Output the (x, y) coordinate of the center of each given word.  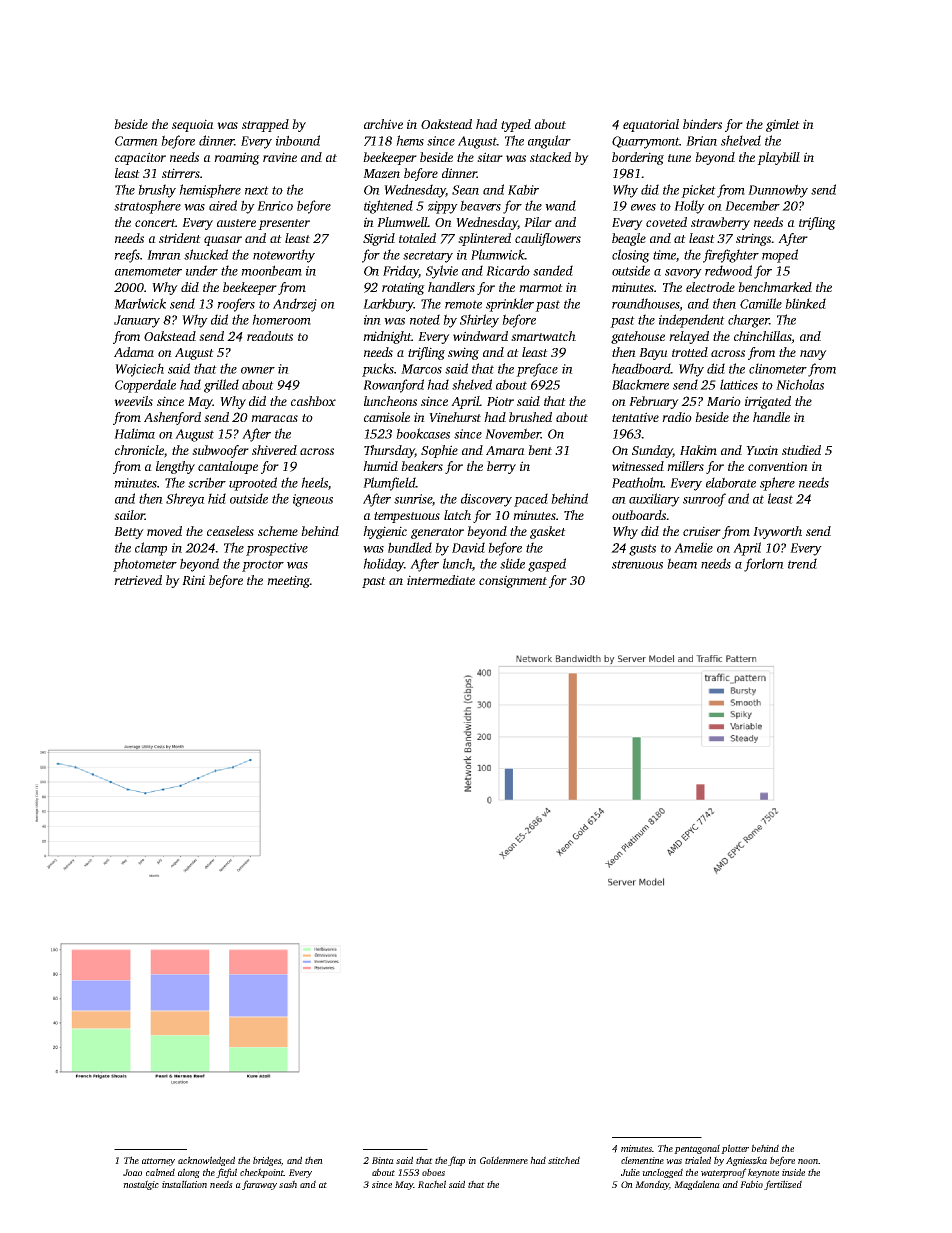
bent (540, 450)
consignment (513, 581)
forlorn (764, 565)
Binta (383, 1160)
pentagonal (697, 1149)
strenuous (637, 564)
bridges (267, 1161)
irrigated (768, 402)
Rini (193, 580)
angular (549, 142)
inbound (298, 140)
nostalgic (141, 1185)
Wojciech (139, 370)
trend (802, 563)
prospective (277, 549)
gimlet (783, 125)
